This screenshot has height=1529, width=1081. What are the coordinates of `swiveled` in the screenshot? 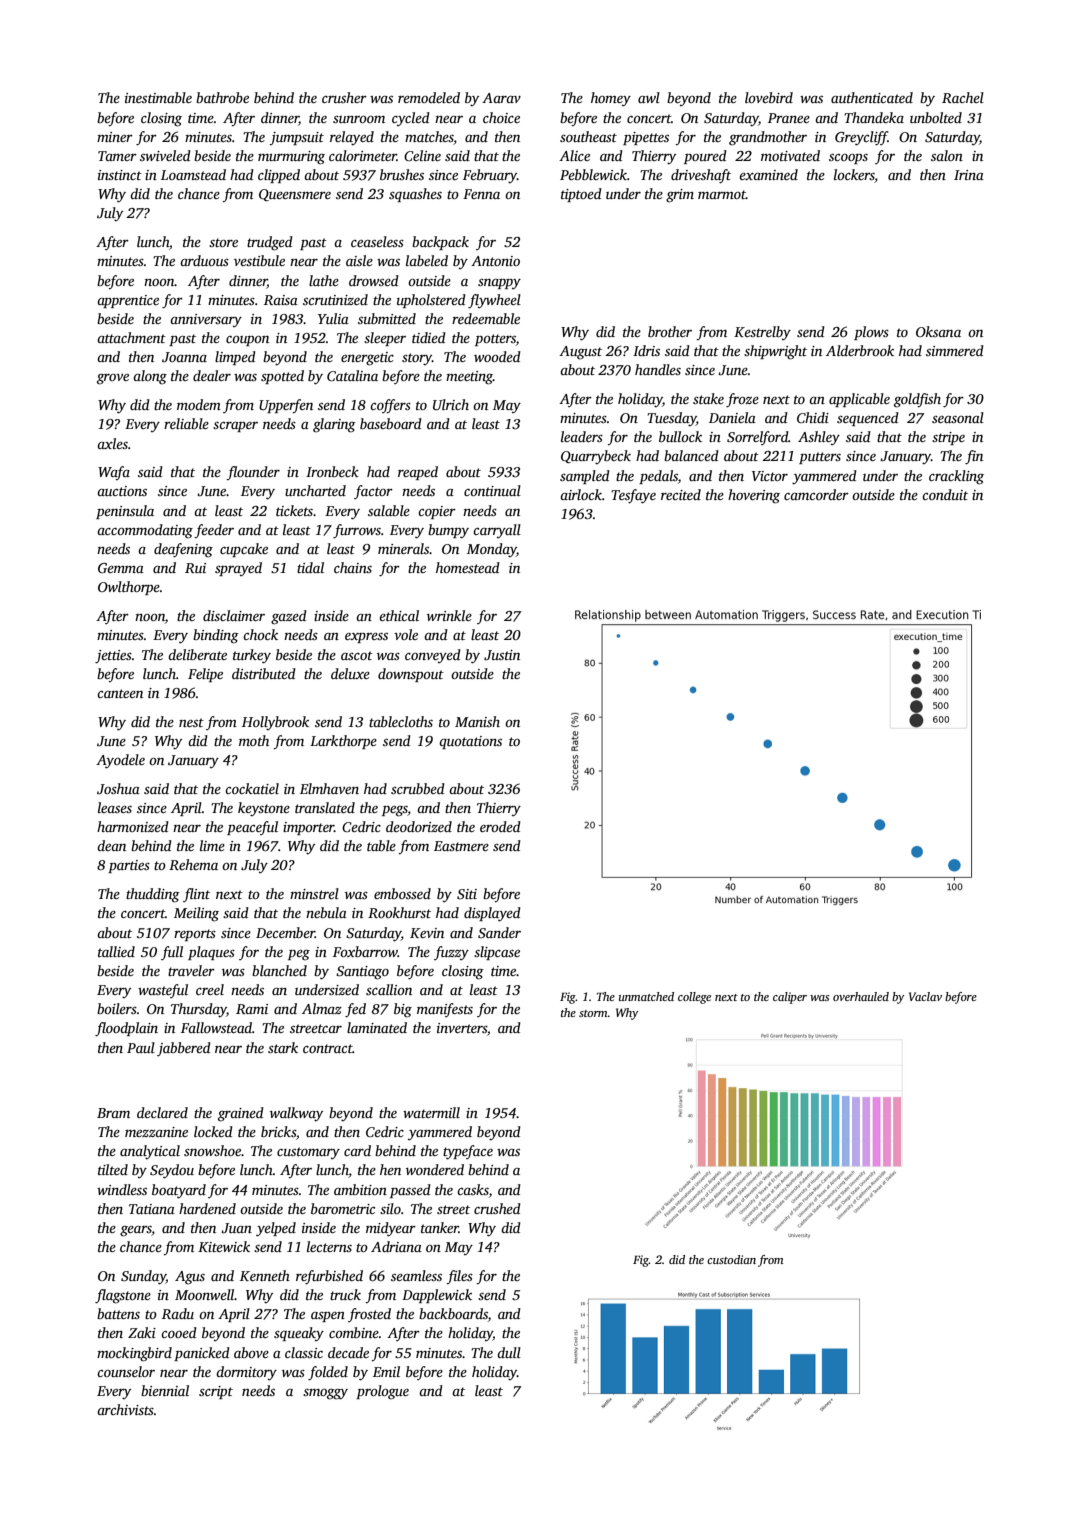 It's located at (165, 155).
